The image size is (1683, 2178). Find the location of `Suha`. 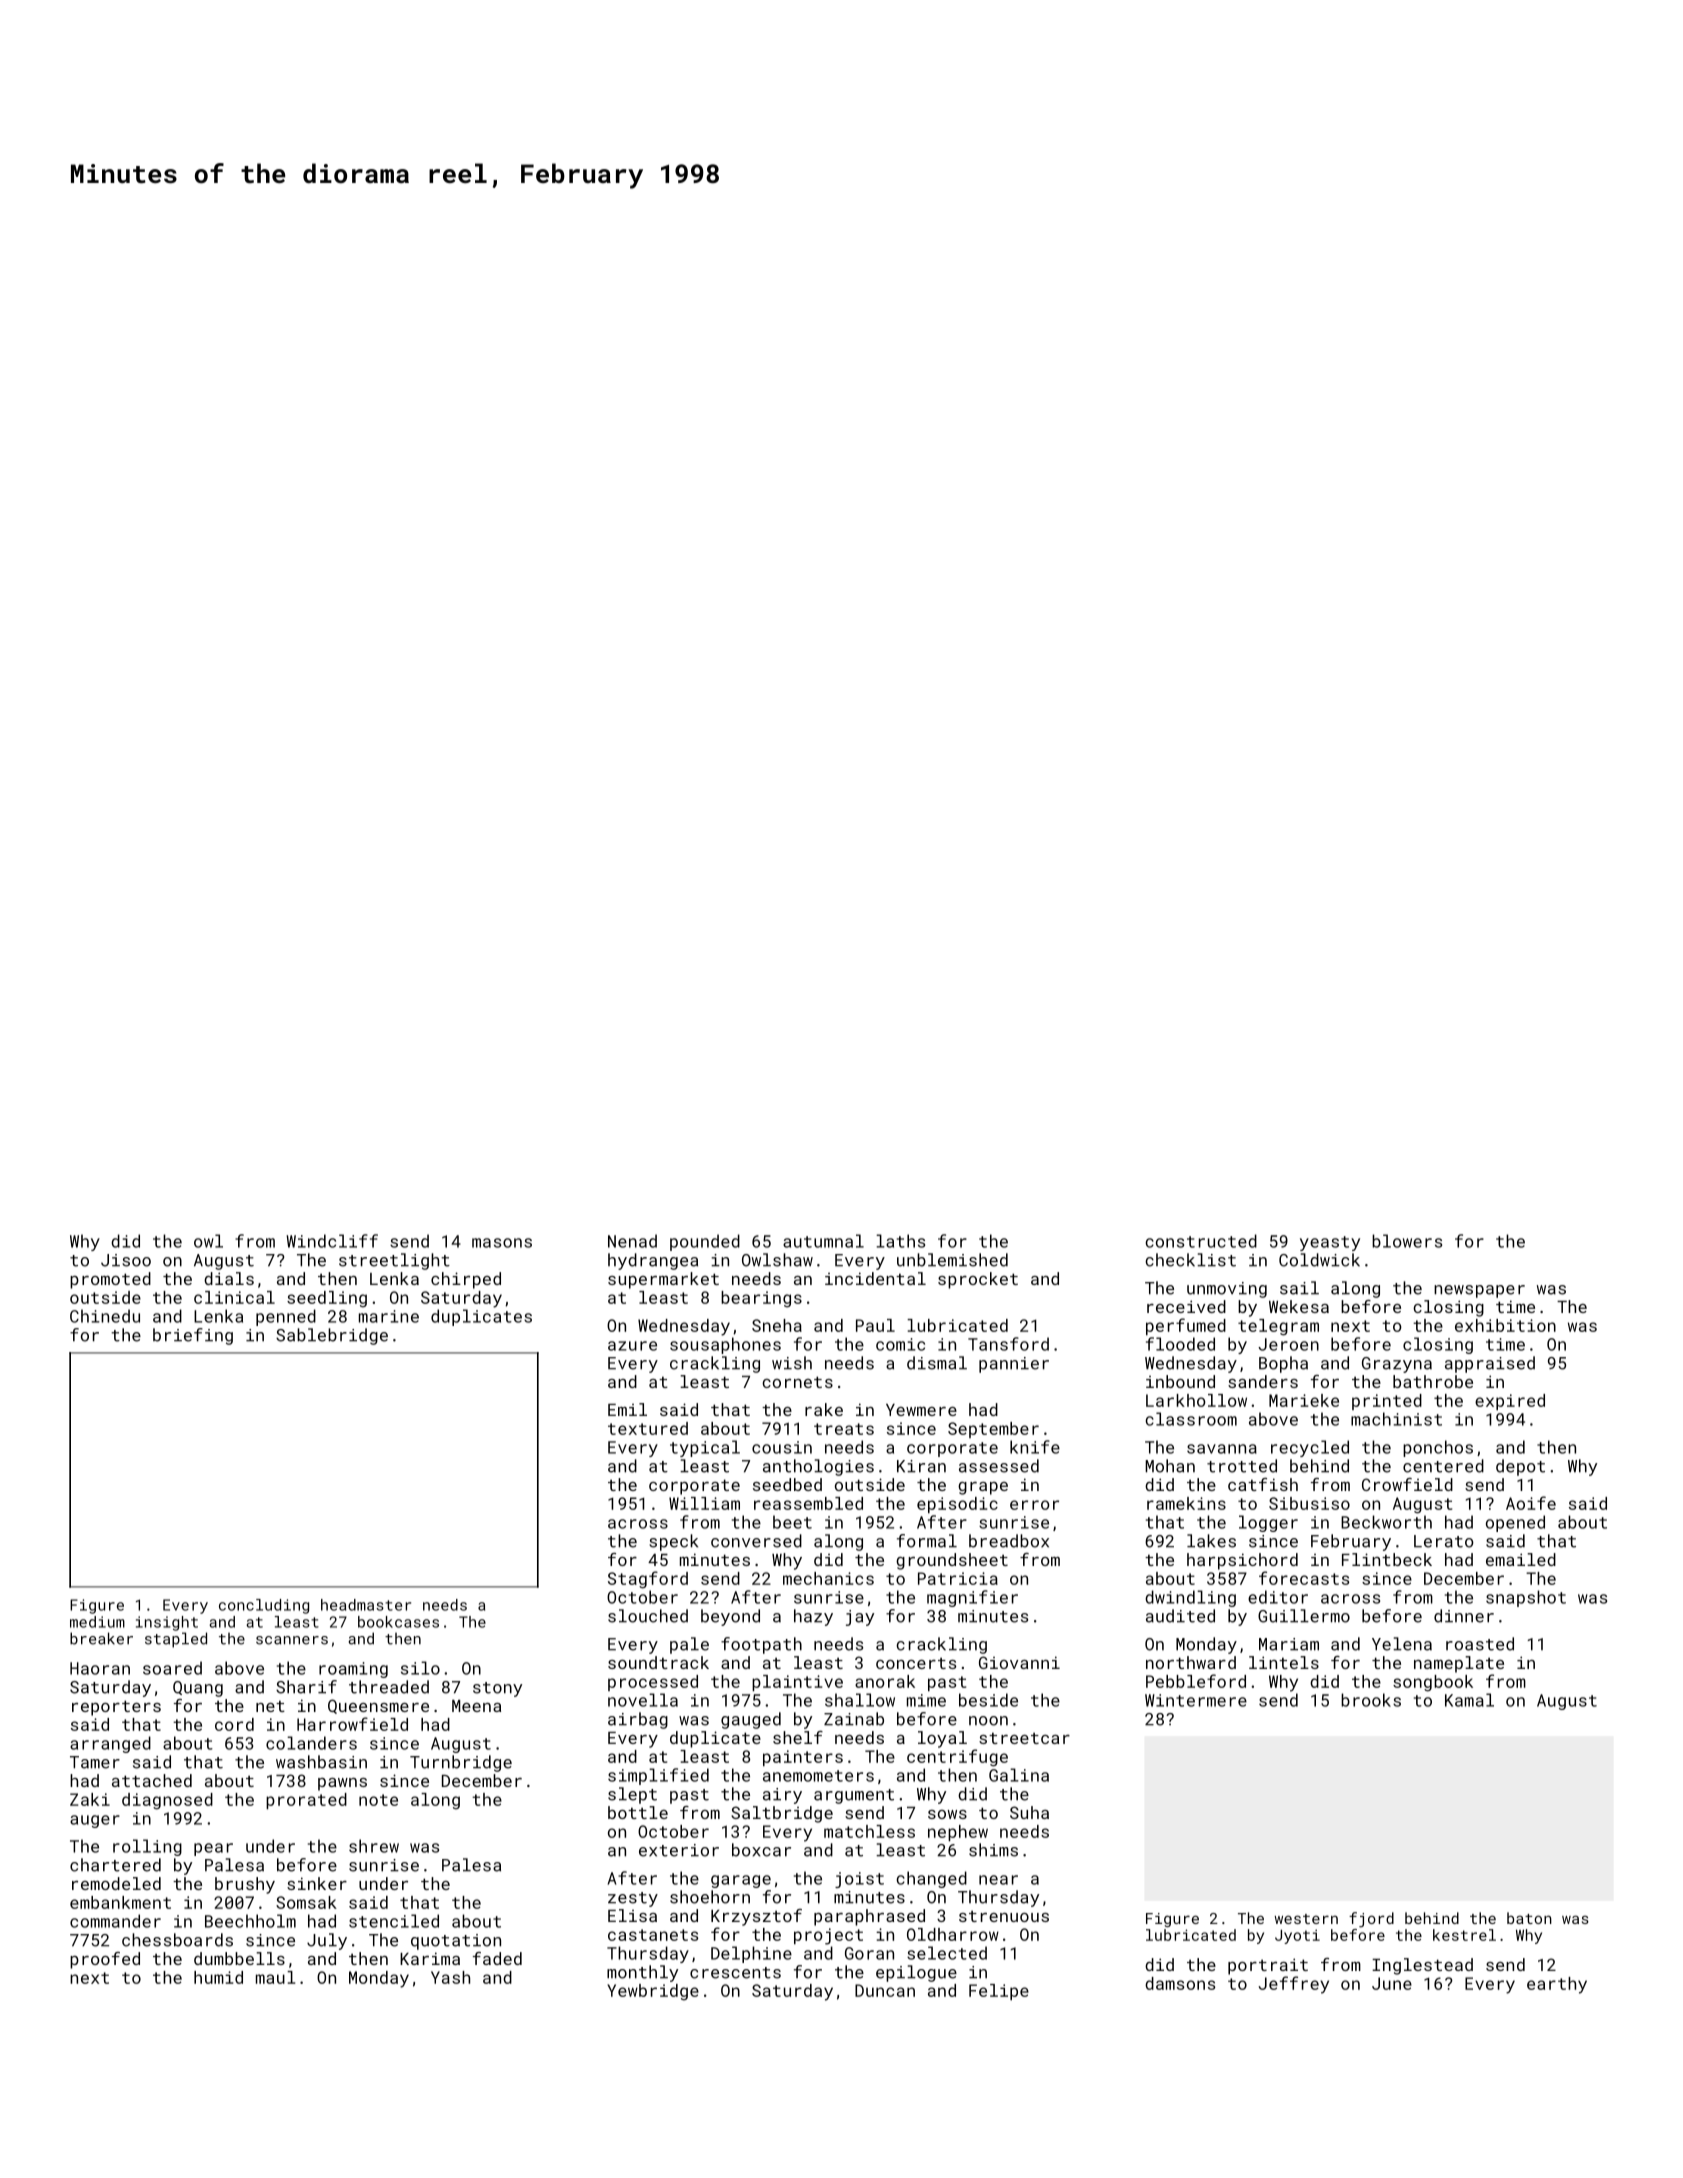

Suha is located at coordinates (1029, 1812).
